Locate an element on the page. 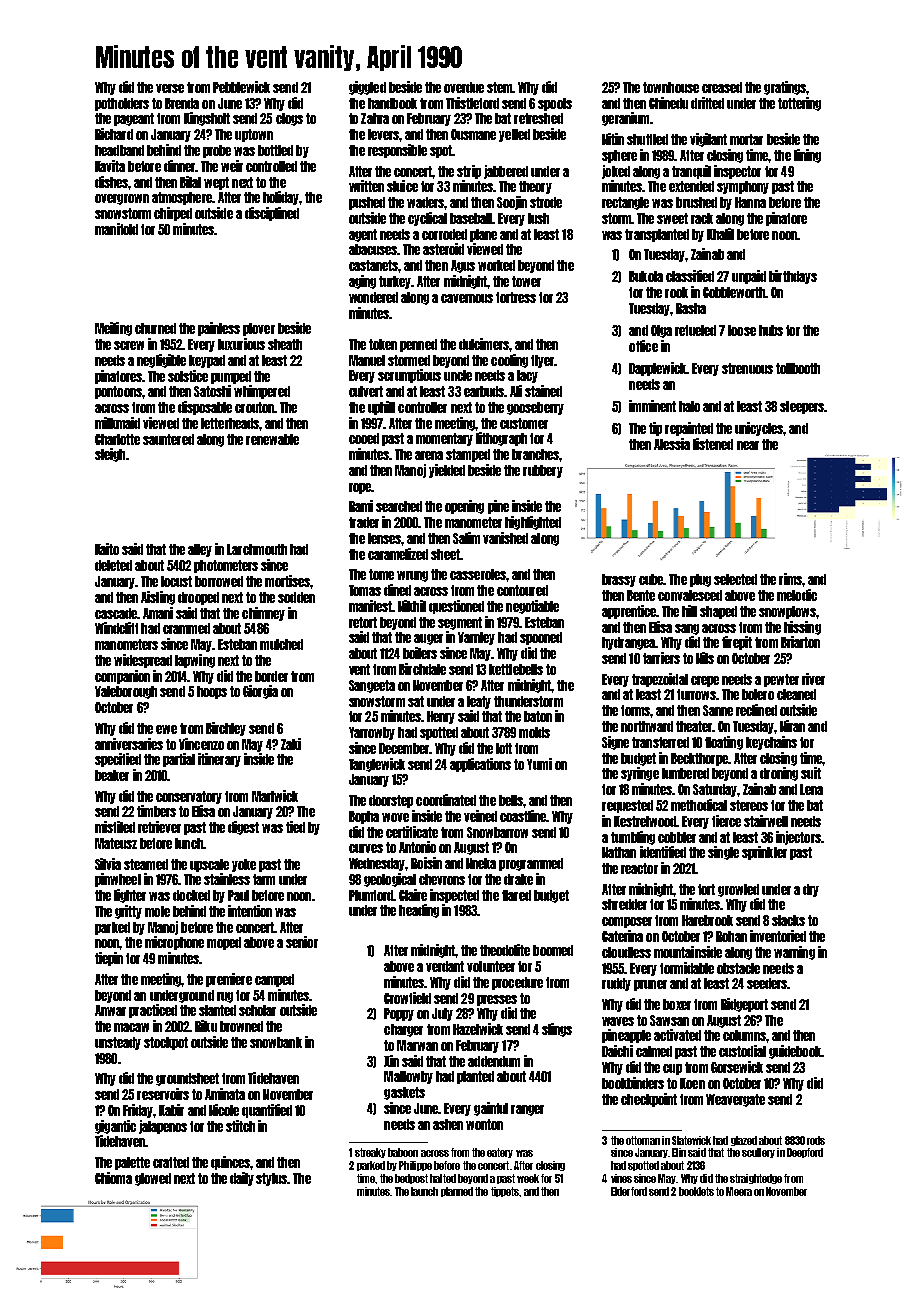 This image has width=924, height=1308. misfiled is located at coordinates (115, 827).
